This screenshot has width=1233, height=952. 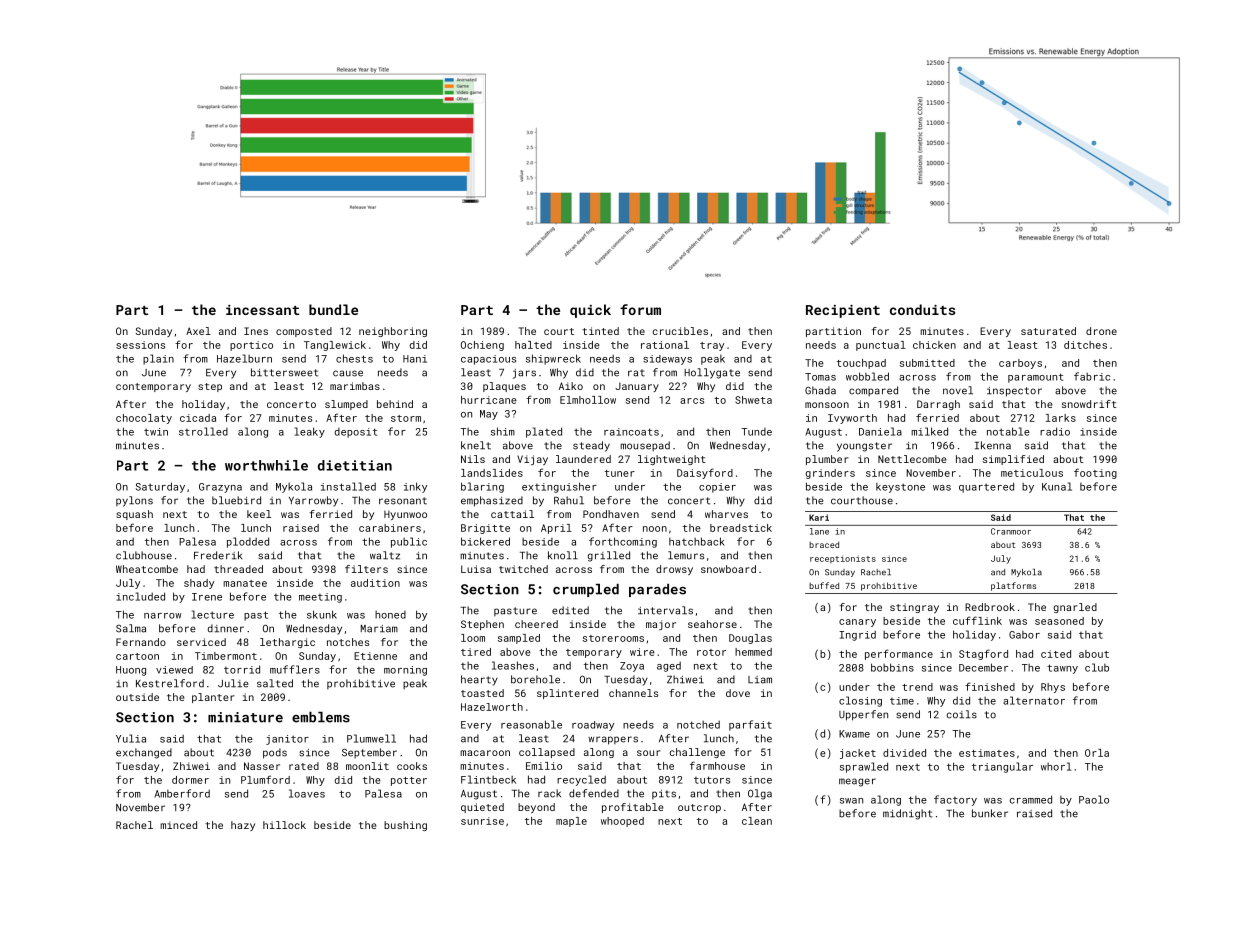 What do you see at coordinates (712, 346) in the screenshot?
I see `tray` at bounding box center [712, 346].
